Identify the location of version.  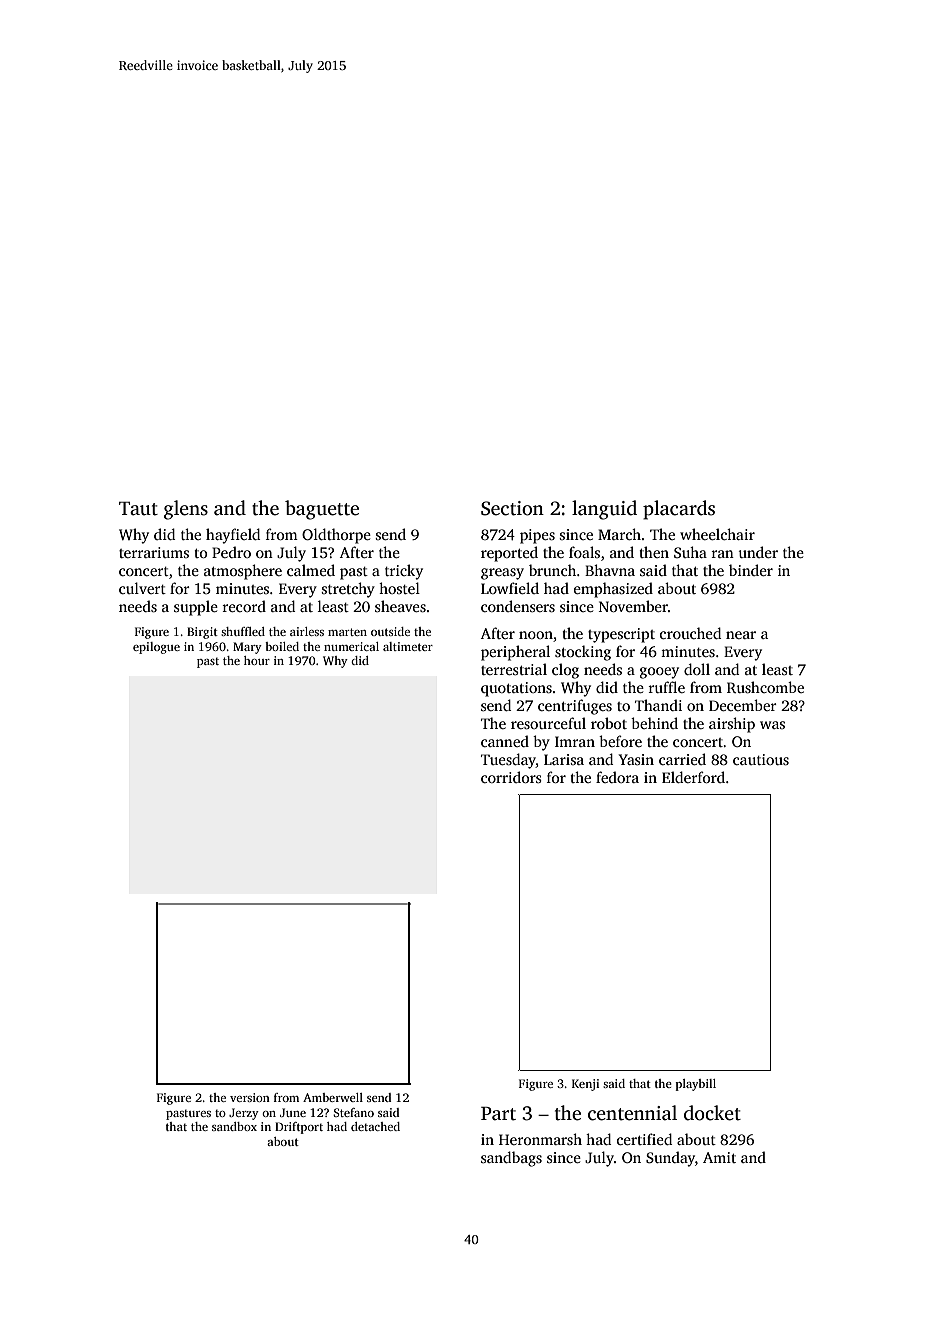
(250, 1097).
